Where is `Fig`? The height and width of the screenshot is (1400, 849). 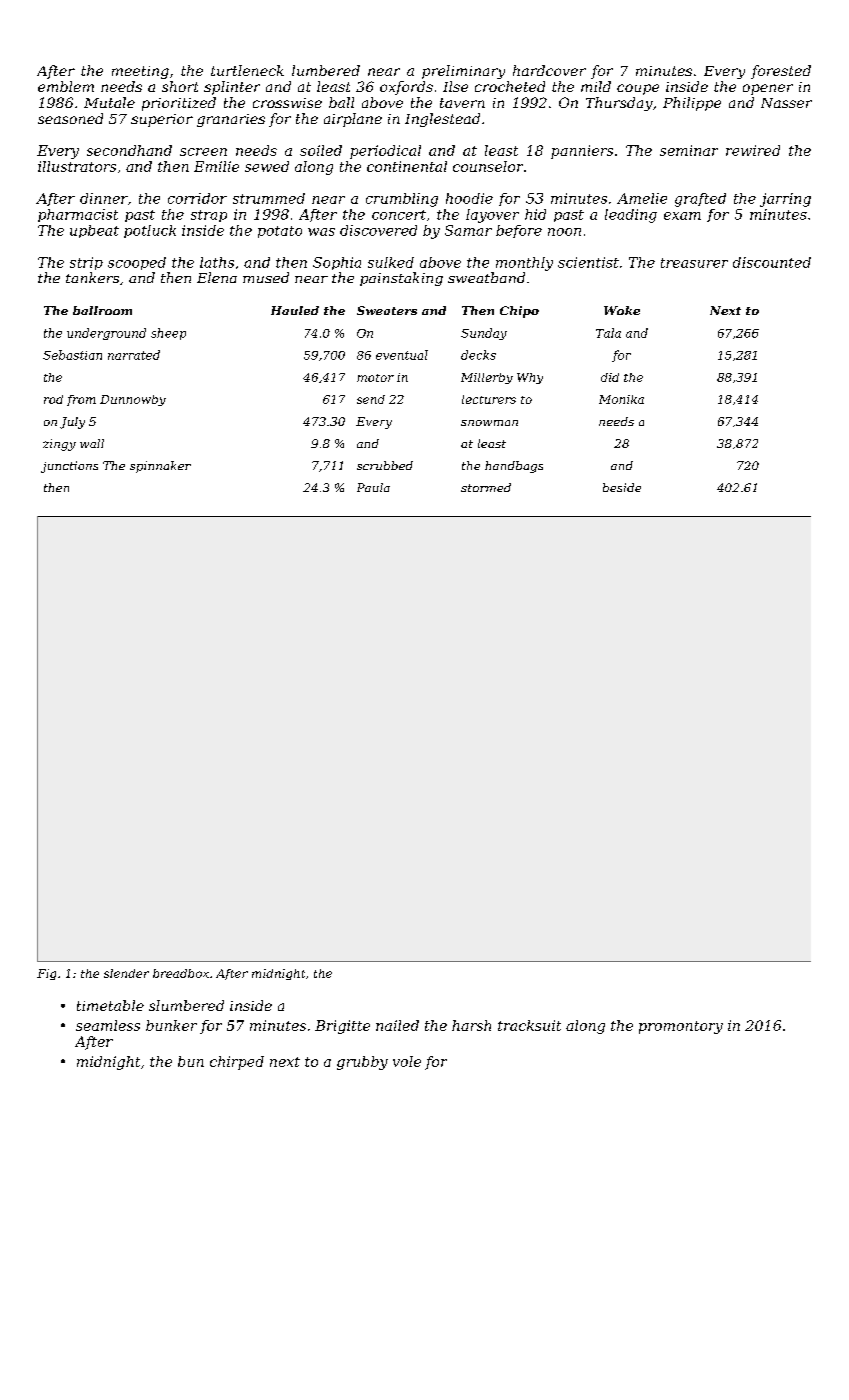
Fig is located at coordinates (46, 974).
